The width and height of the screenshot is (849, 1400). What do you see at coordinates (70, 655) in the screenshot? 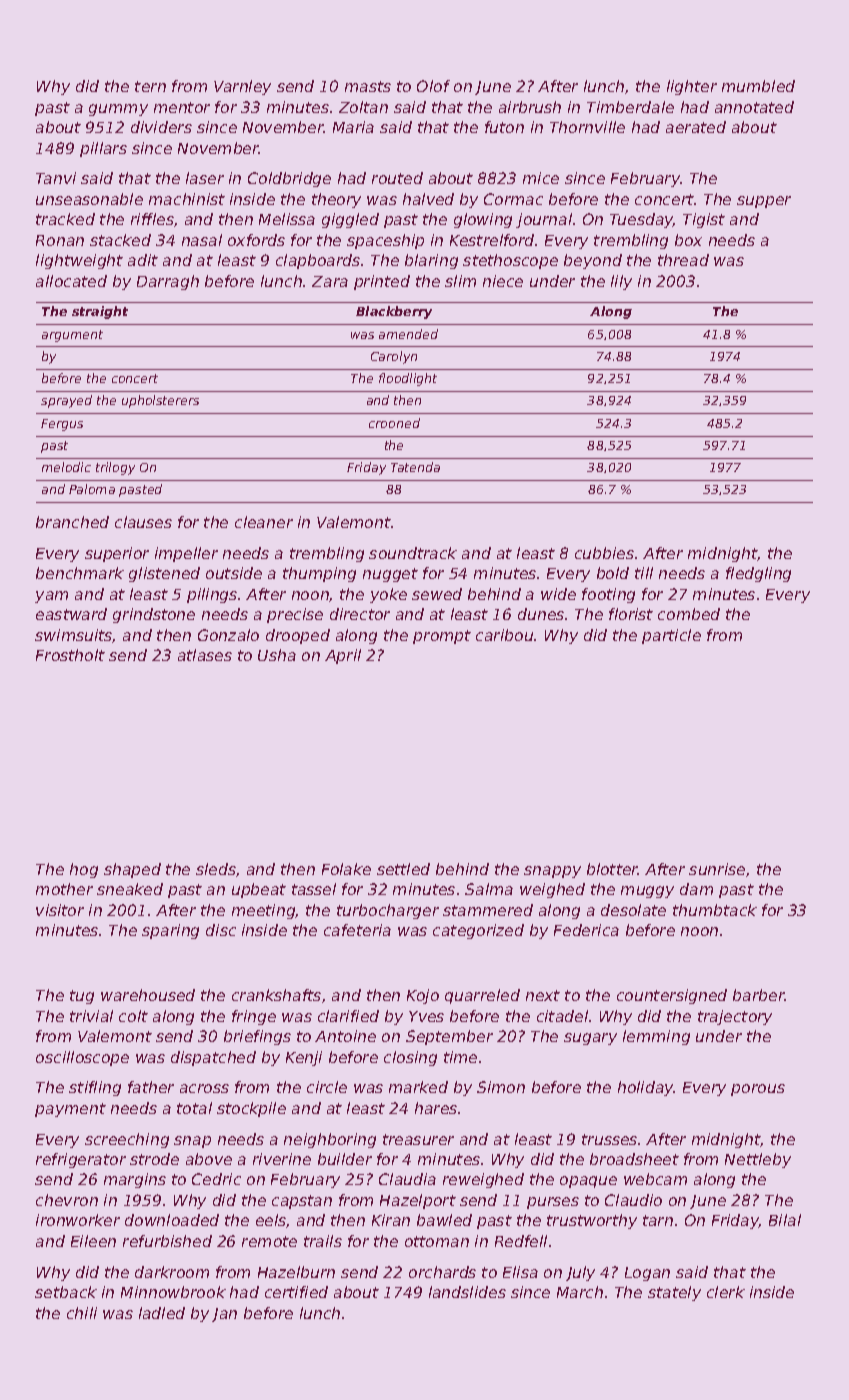
I see `Frostholt` at bounding box center [70, 655].
